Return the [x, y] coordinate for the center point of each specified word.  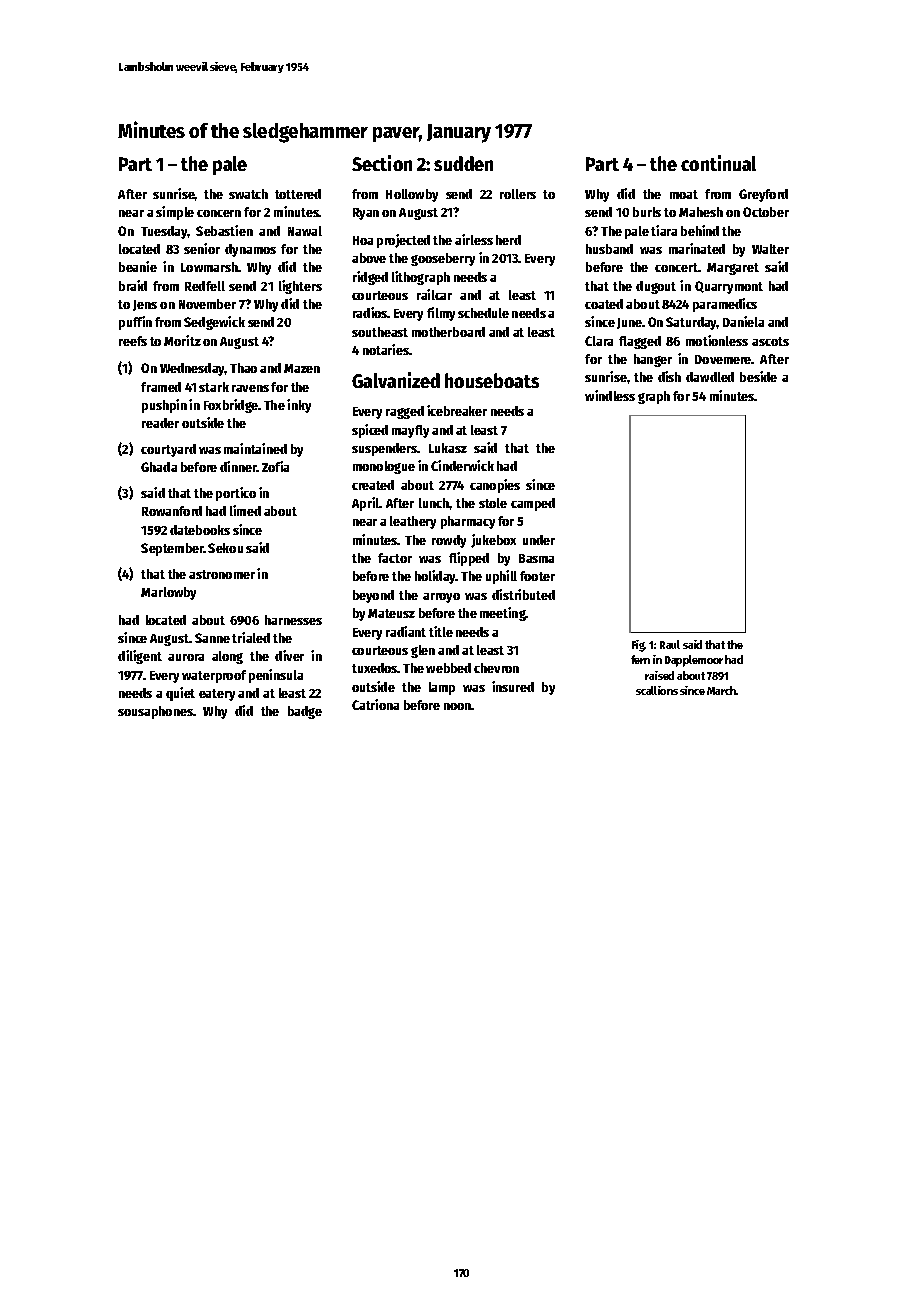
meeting [503, 614]
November [207, 304]
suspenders [385, 449]
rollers [518, 194]
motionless [717, 340]
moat [684, 194]
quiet [180, 694]
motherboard [448, 332]
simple [175, 213]
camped [533, 504]
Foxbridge [231, 406]
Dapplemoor [694, 661]
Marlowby [168, 593]
